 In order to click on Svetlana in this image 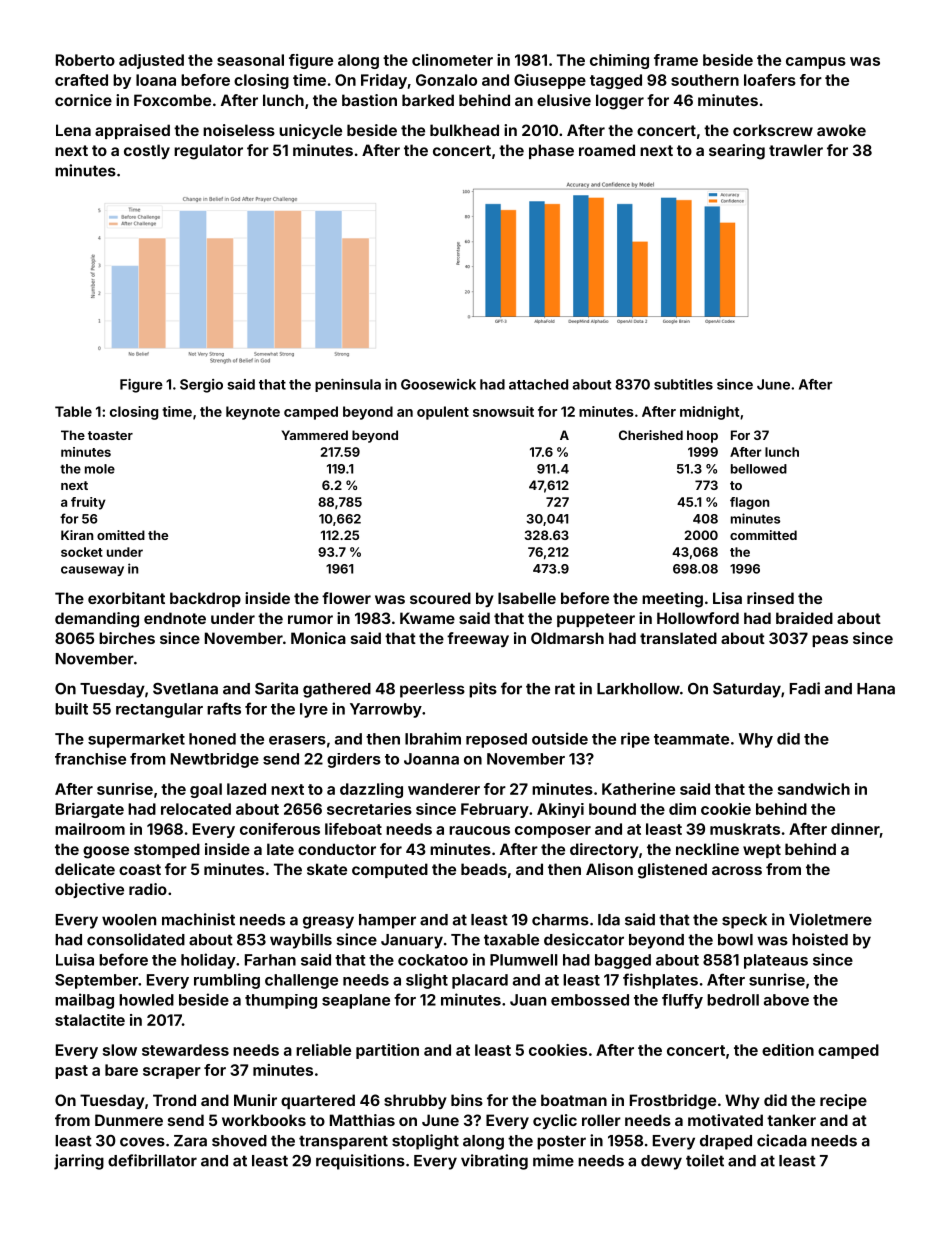, I will do `click(185, 689)`.
